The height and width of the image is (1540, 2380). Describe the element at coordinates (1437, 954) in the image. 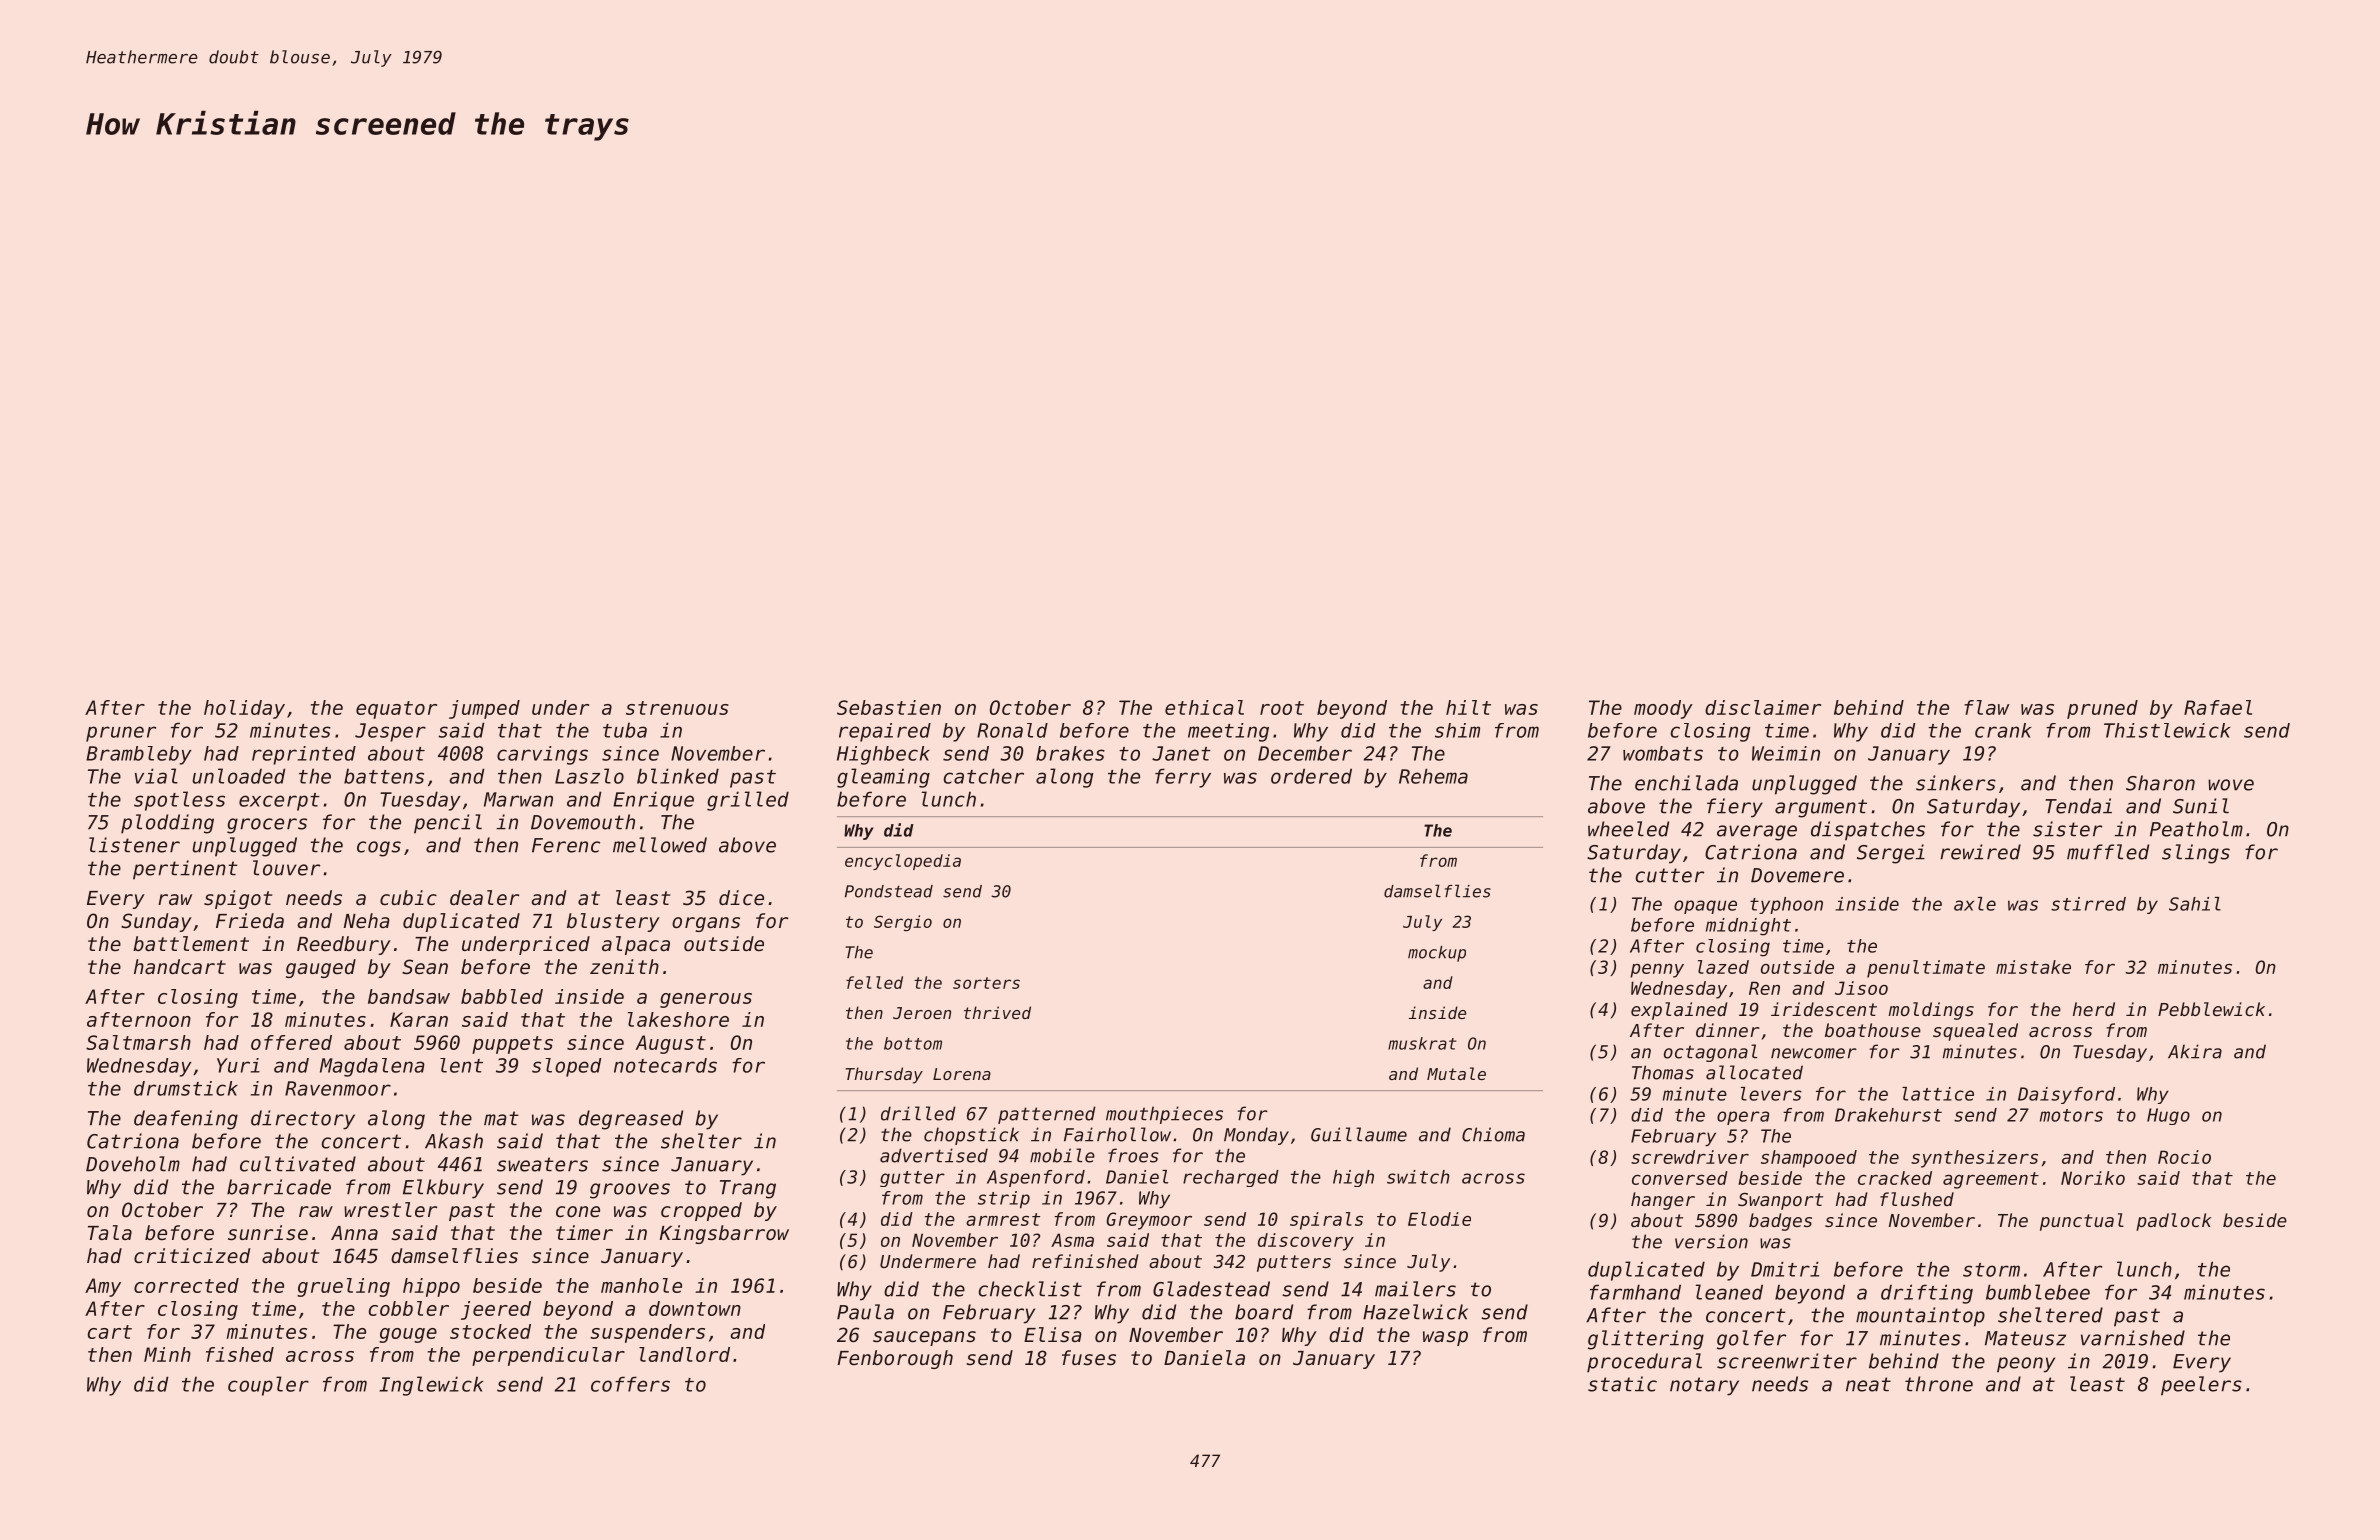

I see `mockup` at that location.
